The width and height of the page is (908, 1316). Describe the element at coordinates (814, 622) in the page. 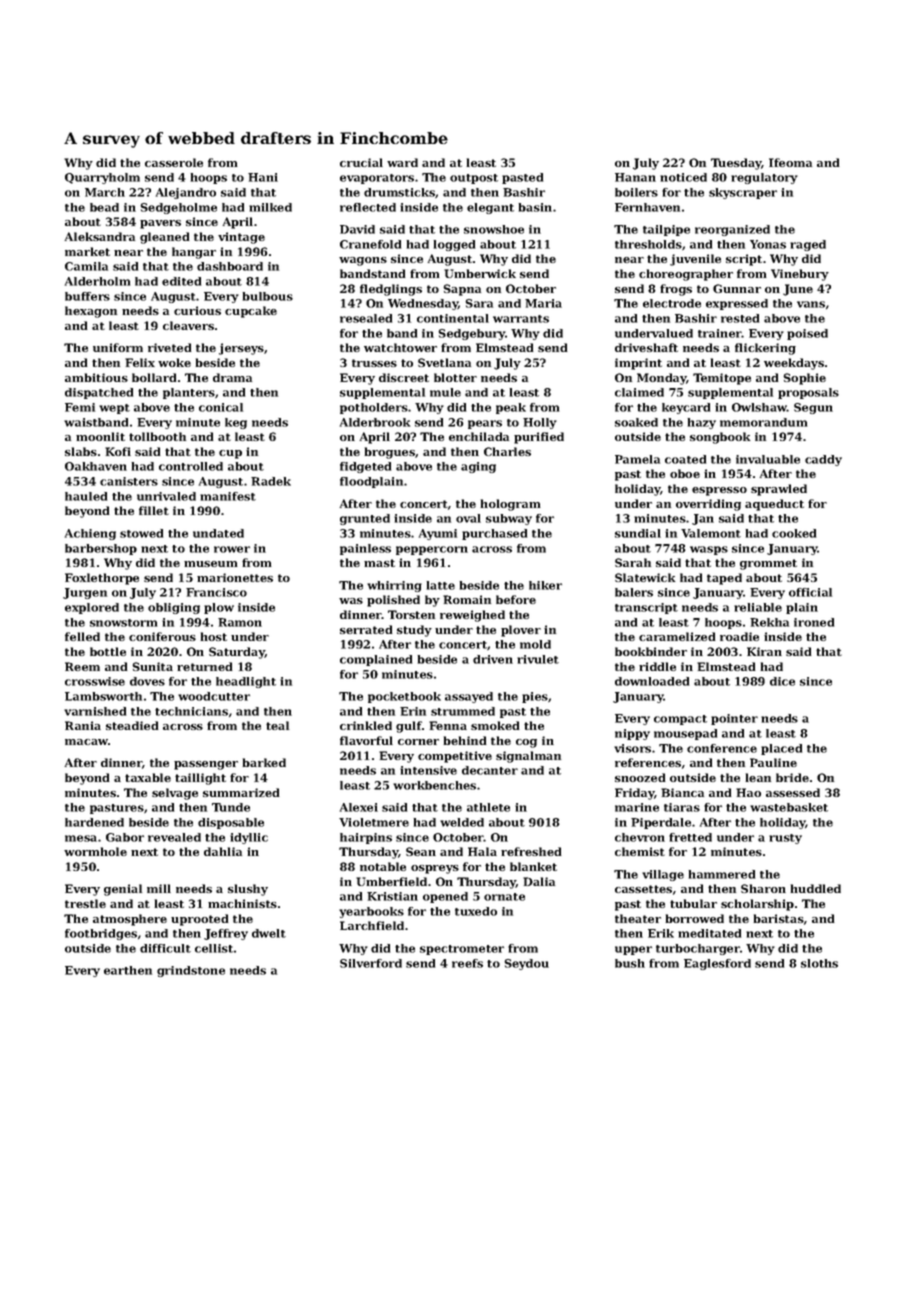

I see `ironed` at that location.
